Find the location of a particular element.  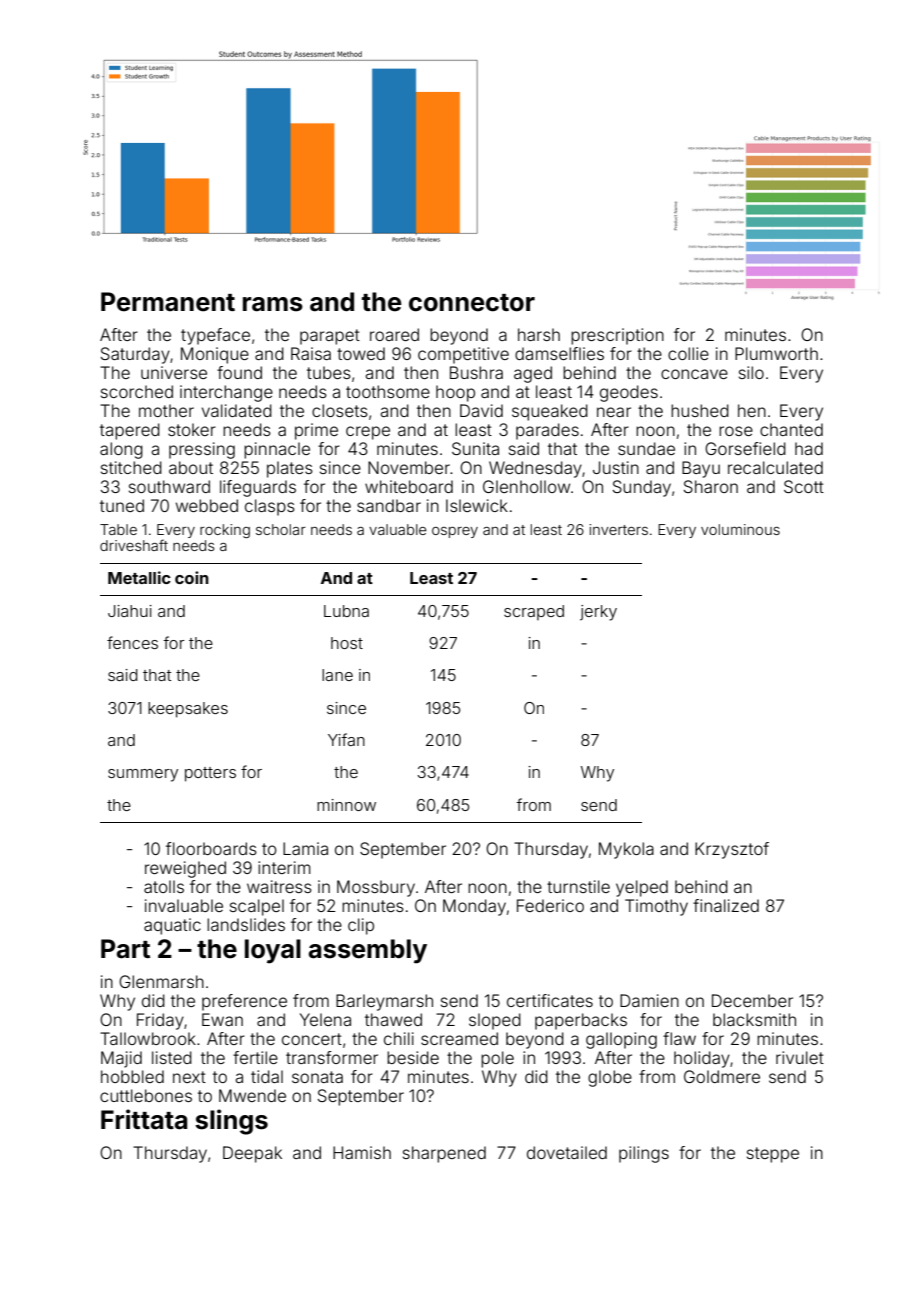

Frittata is located at coordinates (144, 1119).
